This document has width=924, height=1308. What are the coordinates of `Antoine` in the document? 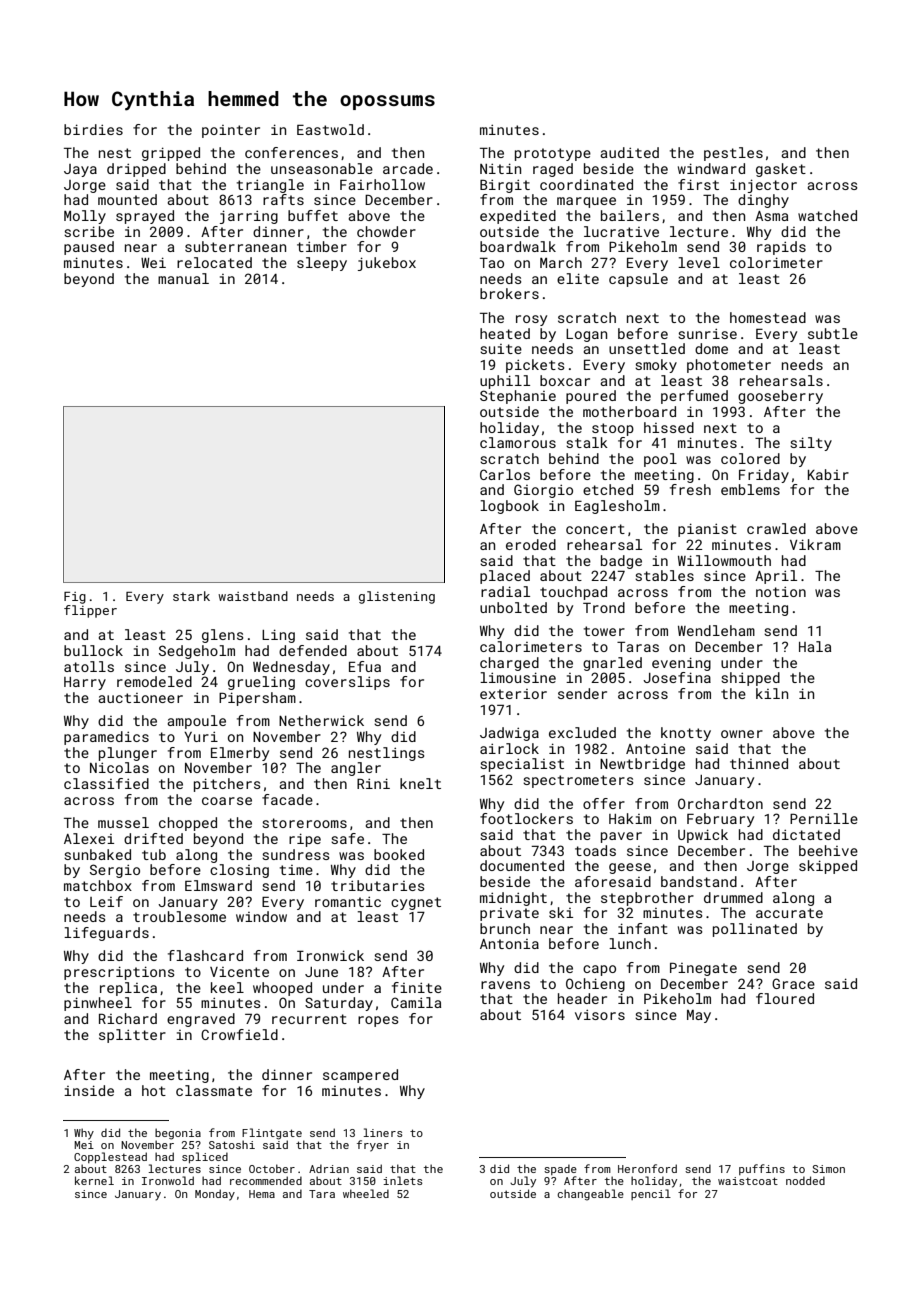 It's located at (655, 748).
